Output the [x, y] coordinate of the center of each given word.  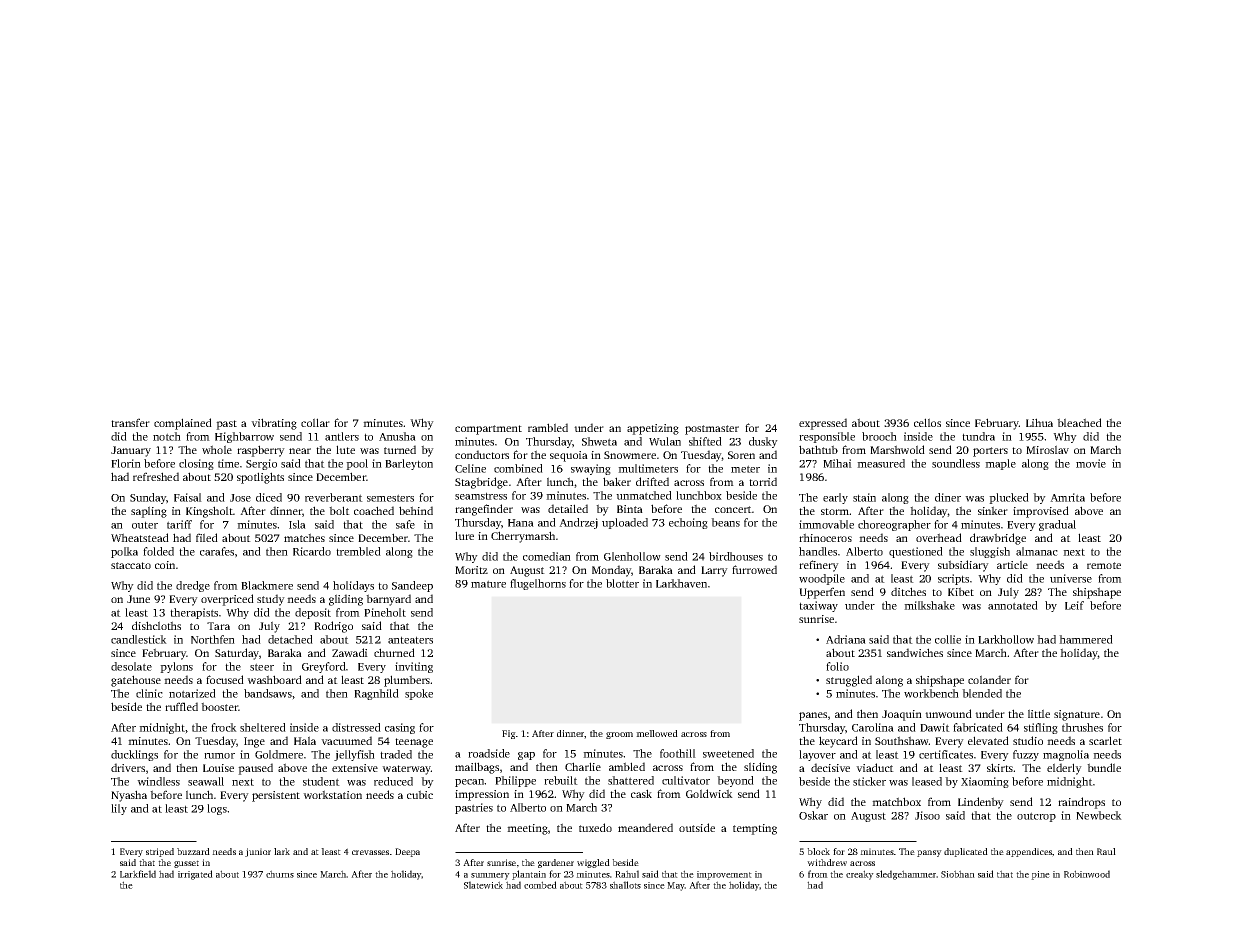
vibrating [274, 424]
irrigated [195, 875]
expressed [823, 424]
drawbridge [998, 539]
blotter [622, 583]
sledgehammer [906, 875]
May [676, 886]
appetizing [653, 429]
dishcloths [156, 625]
